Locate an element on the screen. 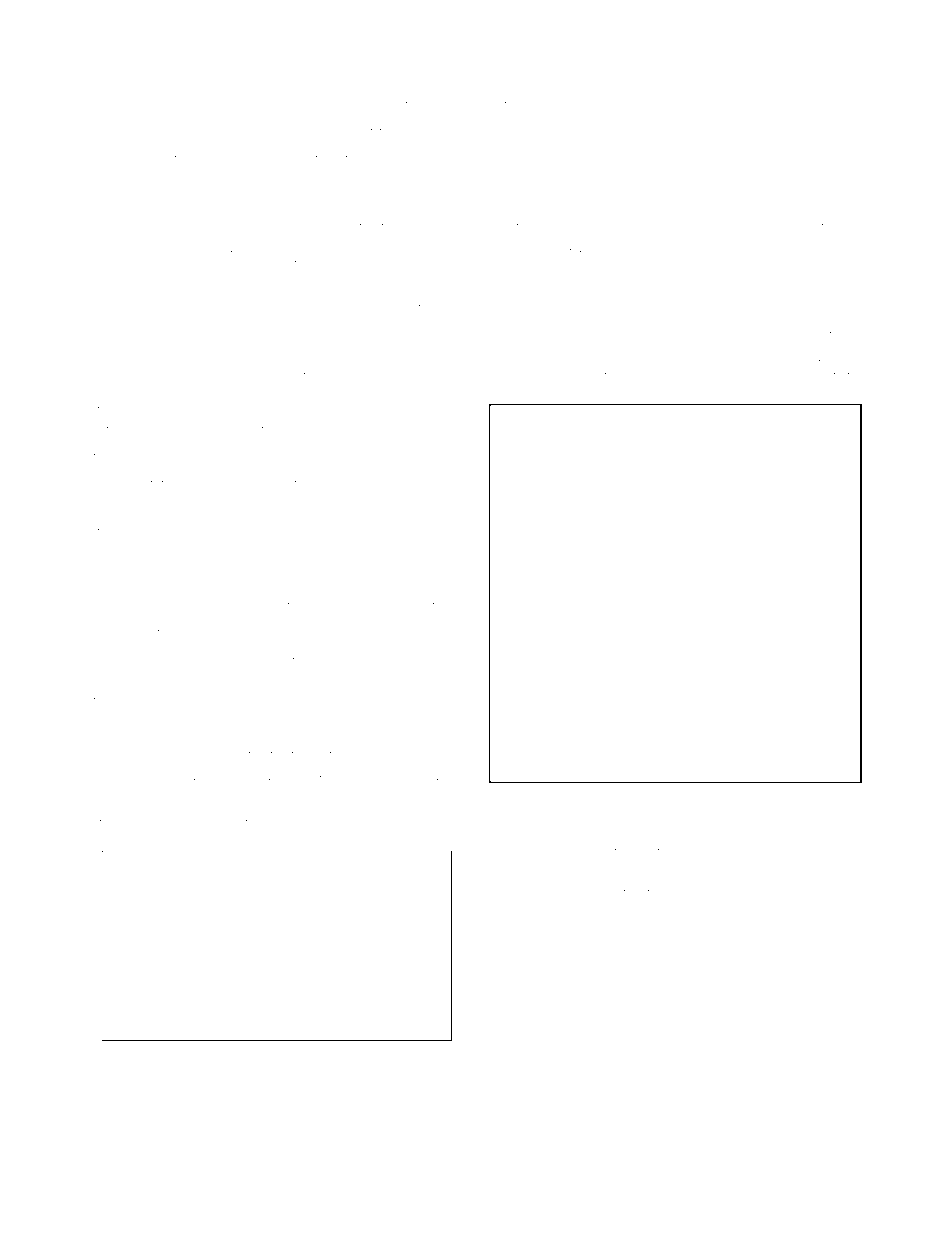 This screenshot has height=1233, width=952. trialed is located at coordinates (426, 818).
